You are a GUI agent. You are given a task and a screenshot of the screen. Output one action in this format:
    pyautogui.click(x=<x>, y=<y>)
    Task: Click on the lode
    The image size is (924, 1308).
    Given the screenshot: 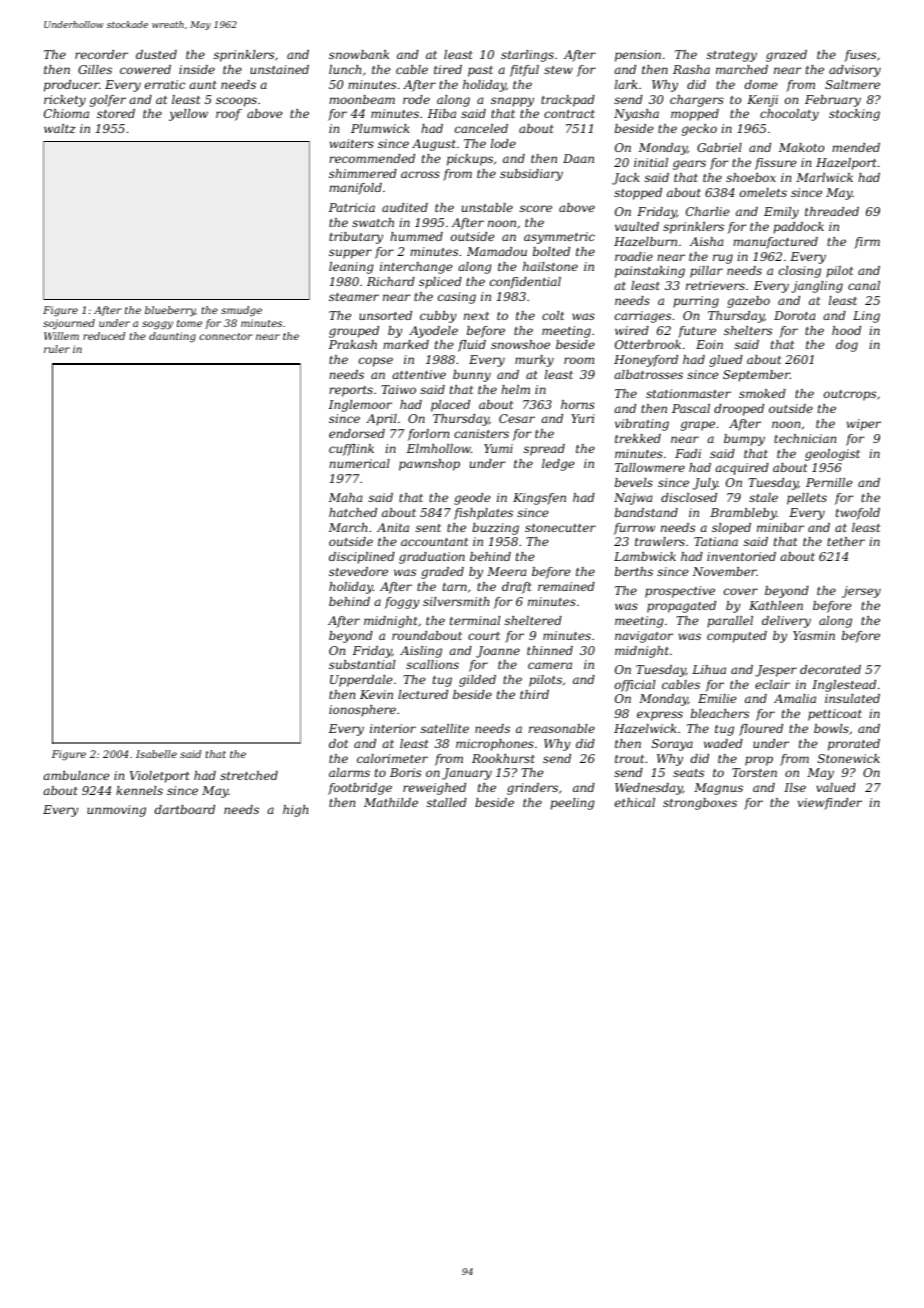 What is the action you would take?
    pyautogui.click(x=503, y=143)
